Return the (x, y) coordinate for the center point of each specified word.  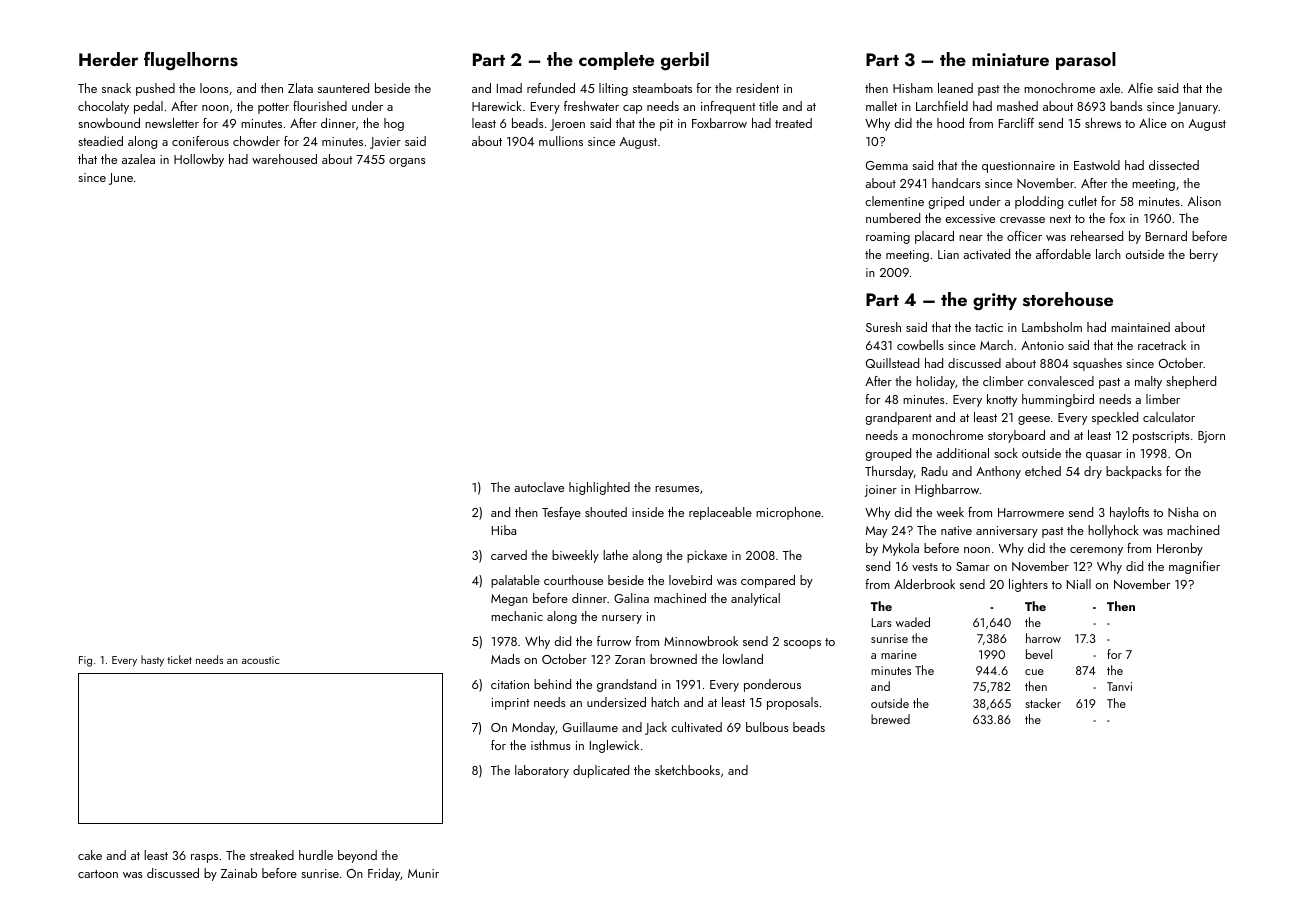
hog (394, 124)
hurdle (316, 855)
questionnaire (1018, 167)
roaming (888, 238)
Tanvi (1119, 686)
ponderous (772, 685)
